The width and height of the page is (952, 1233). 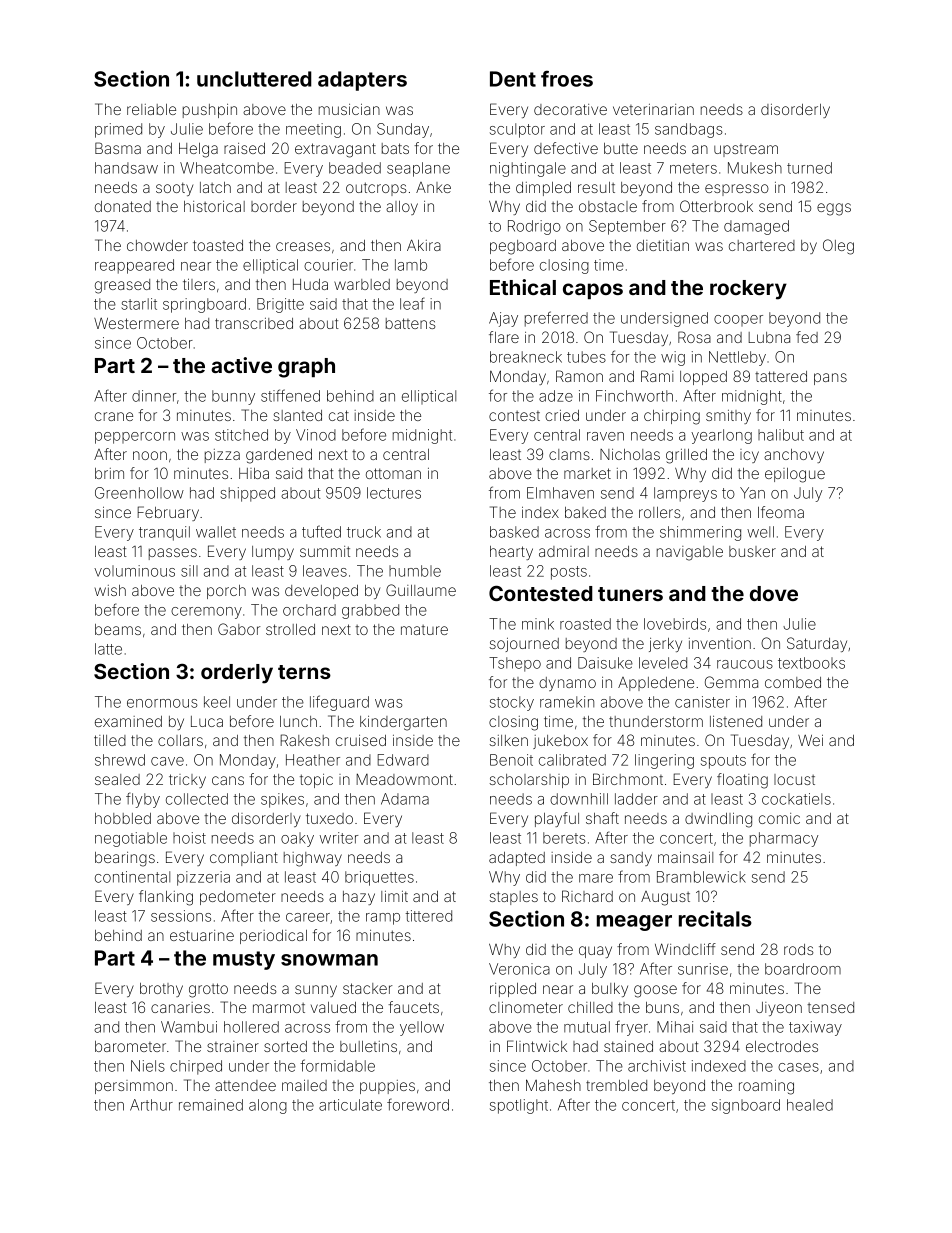 What do you see at coordinates (335, 150) in the page?
I see `extravagant` at bounding box center [335, 150].
